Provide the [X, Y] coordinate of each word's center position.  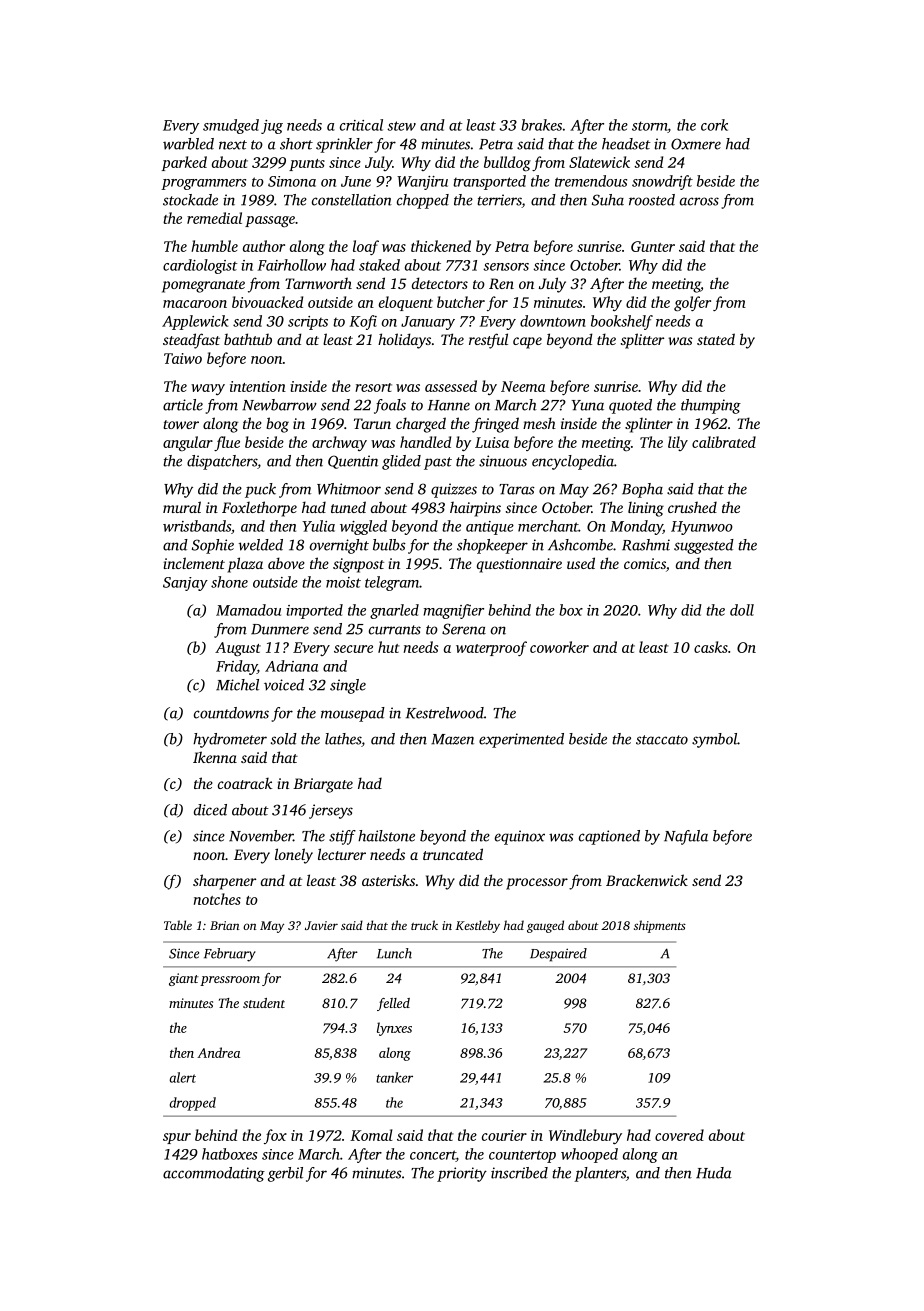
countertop [522, 1156]
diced [210, 810]
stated [716, 339]
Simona [292, 181]
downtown [553, 321]
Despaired [558, 955]
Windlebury [585, 1136]
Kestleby [478, 926]
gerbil [285, 1174]
